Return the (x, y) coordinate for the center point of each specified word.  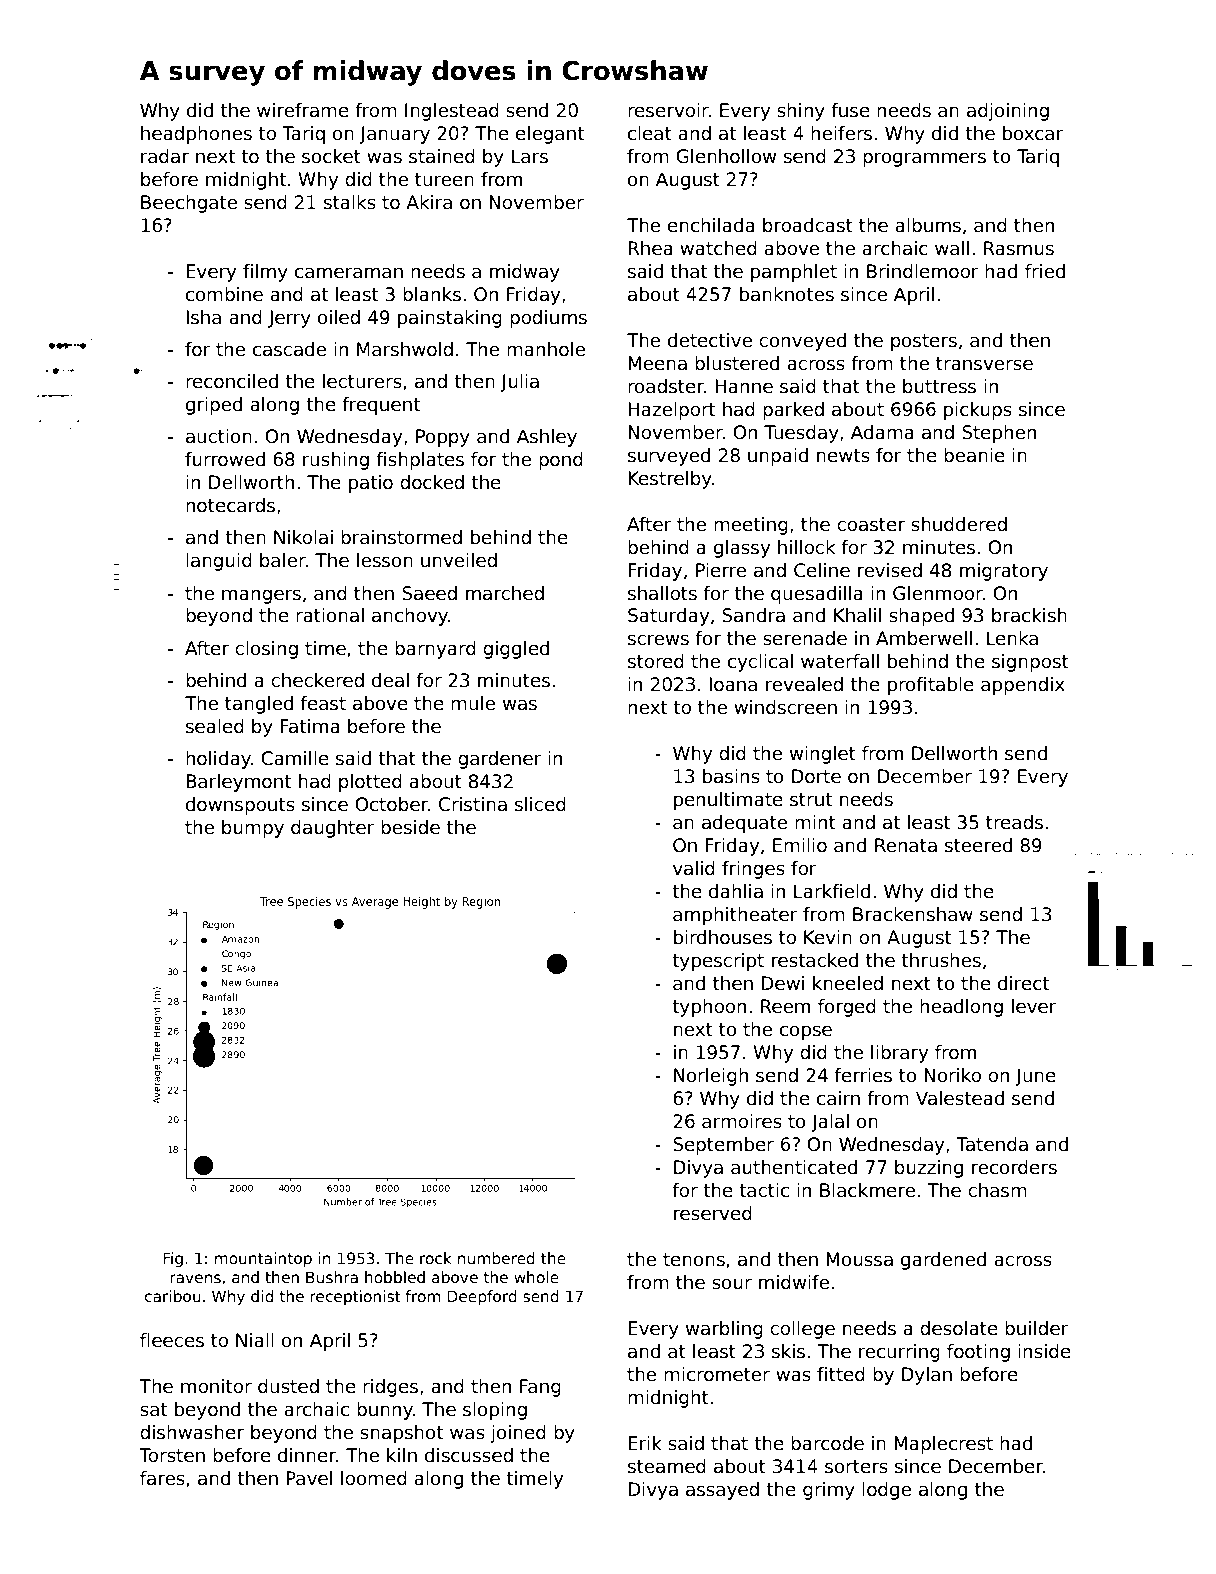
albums (928, 225)
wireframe (303, 110)
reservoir (668, 110)
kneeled (848, 983)
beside (410, 827)
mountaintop (263, 1259)
